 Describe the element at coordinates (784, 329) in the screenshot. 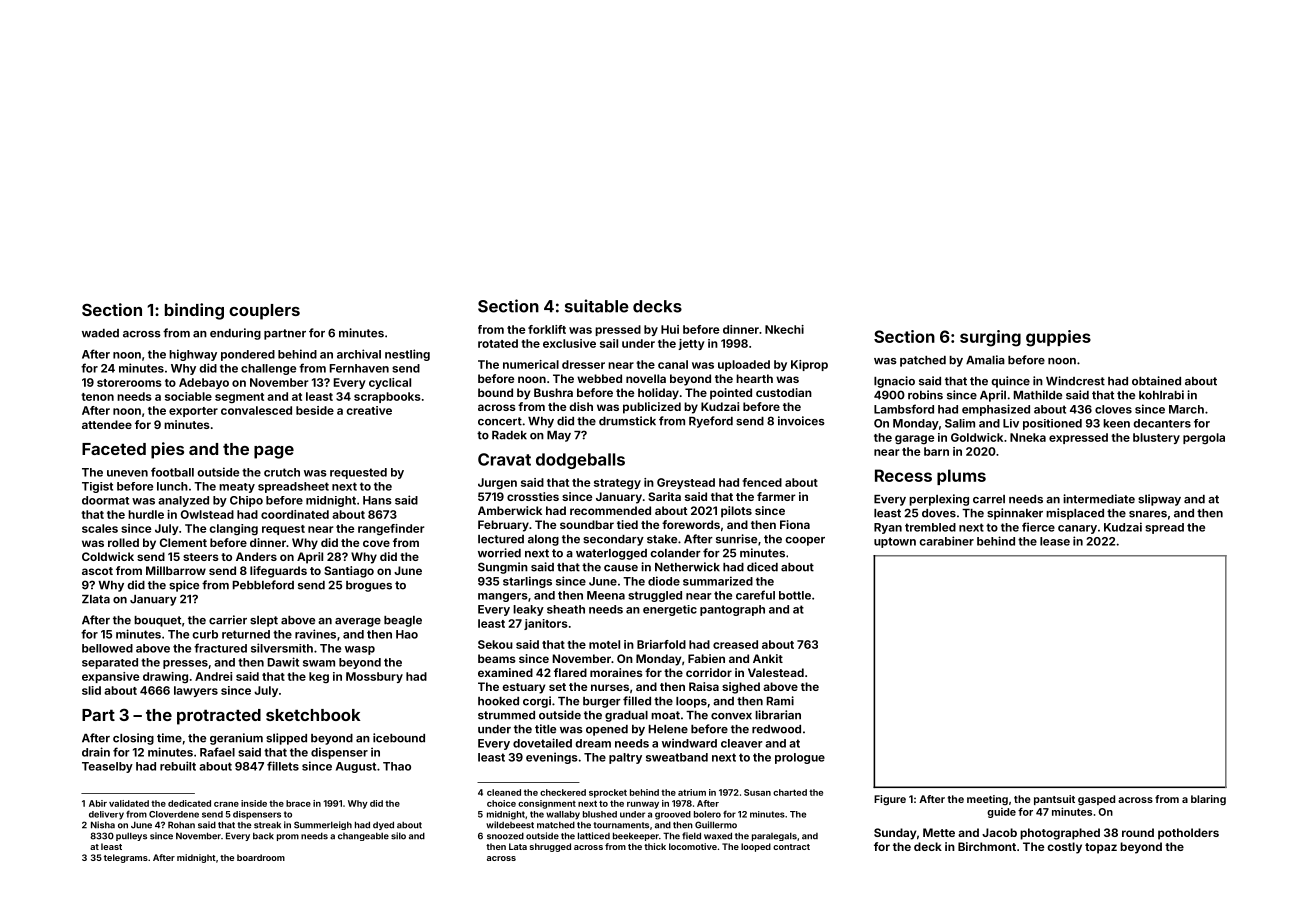

I see `Nkechi` at that location.
